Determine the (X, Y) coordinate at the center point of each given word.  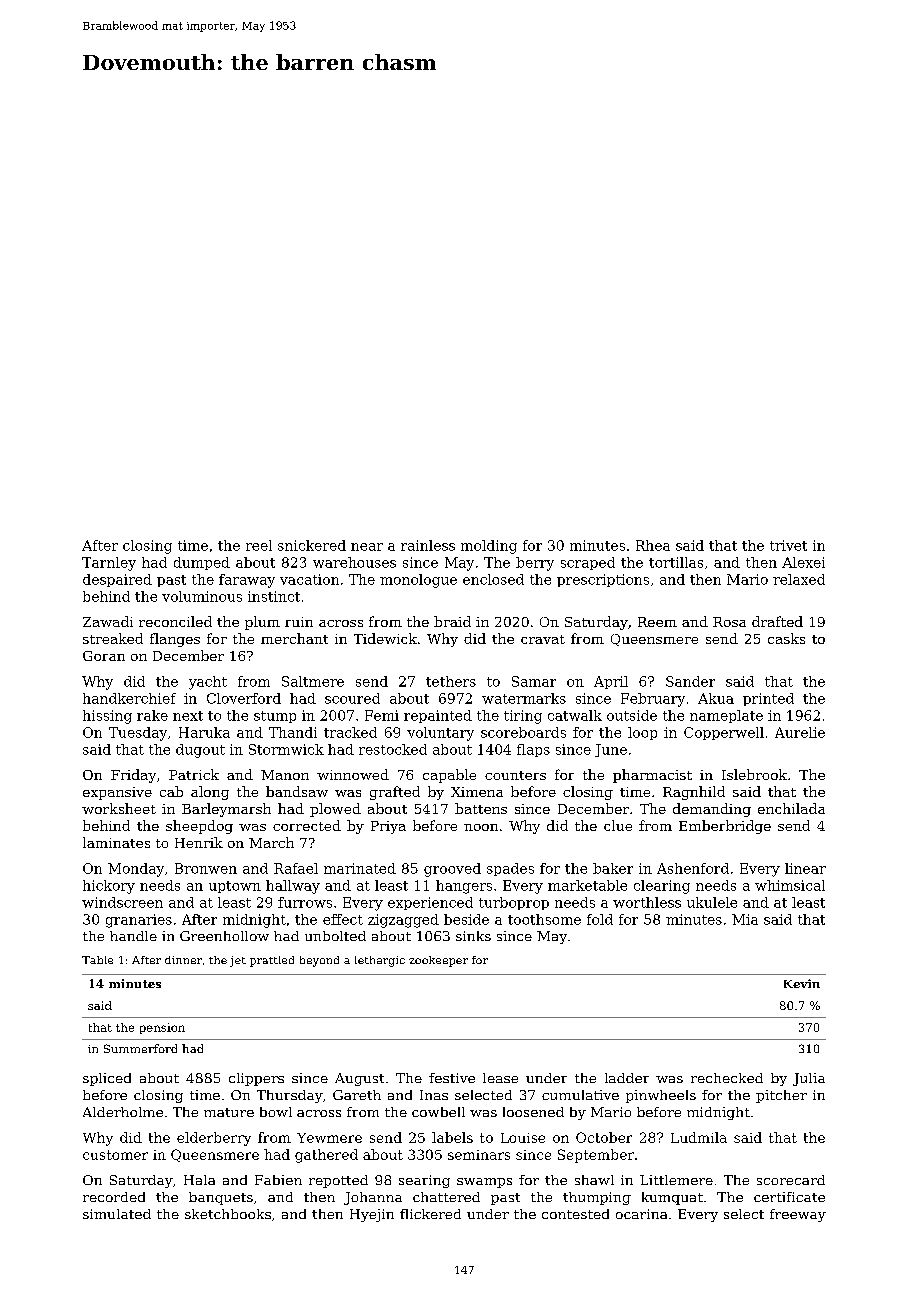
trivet (788, 545)
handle (133, 936)
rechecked (727, 1078)
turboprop (514, 903)
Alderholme (123, 1112)
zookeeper (438, 961)
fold (600, 919)
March (271, 842)
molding (489, 547)
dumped (202, 563)
